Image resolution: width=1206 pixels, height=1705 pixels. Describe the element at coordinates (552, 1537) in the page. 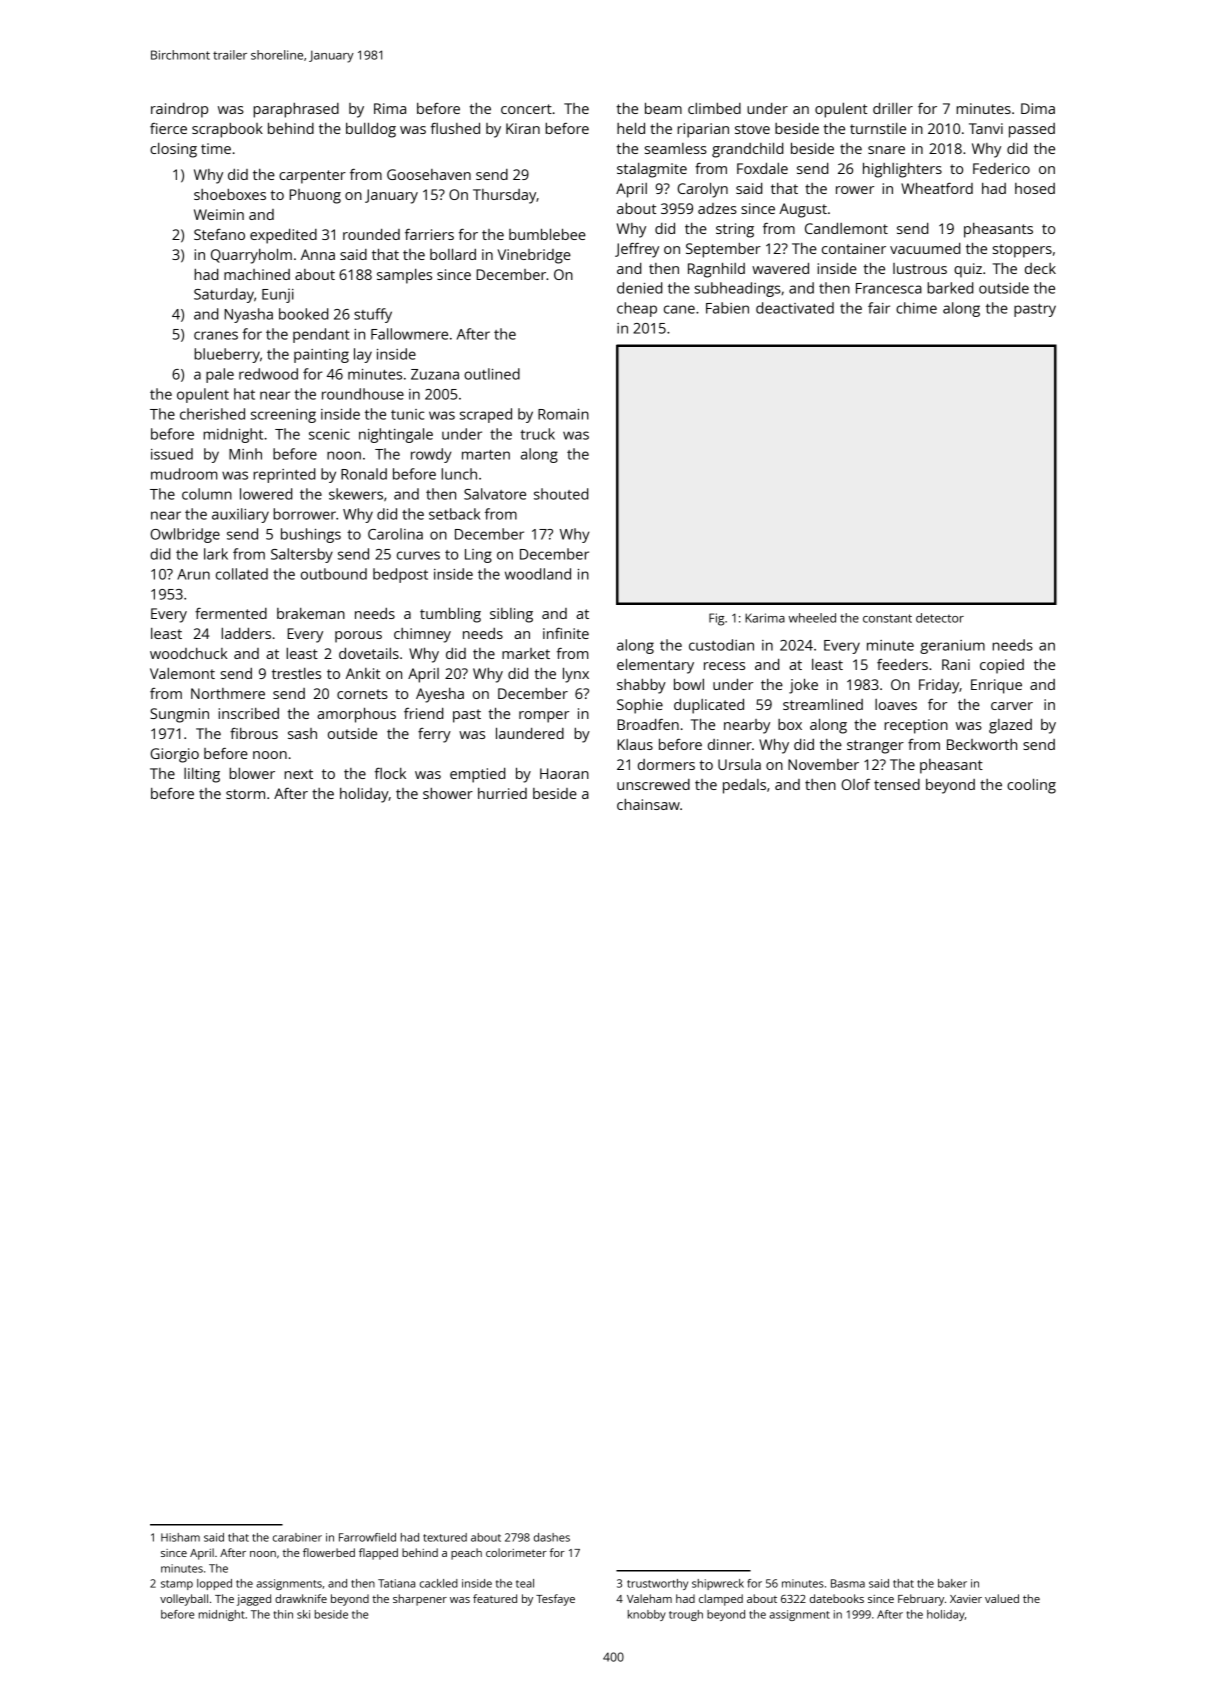

I see `dashes` at that location.
